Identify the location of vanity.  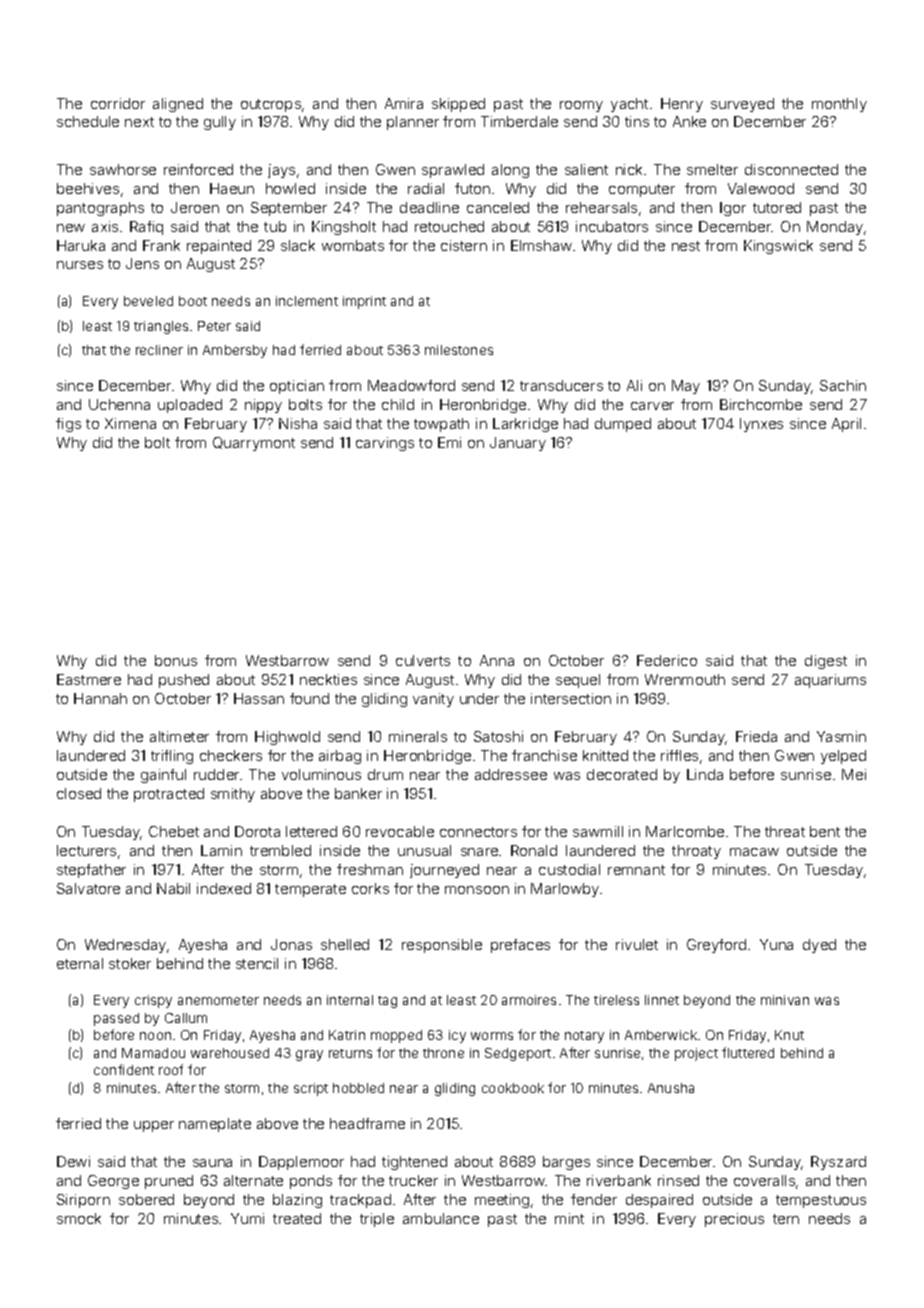
(433, 700).
